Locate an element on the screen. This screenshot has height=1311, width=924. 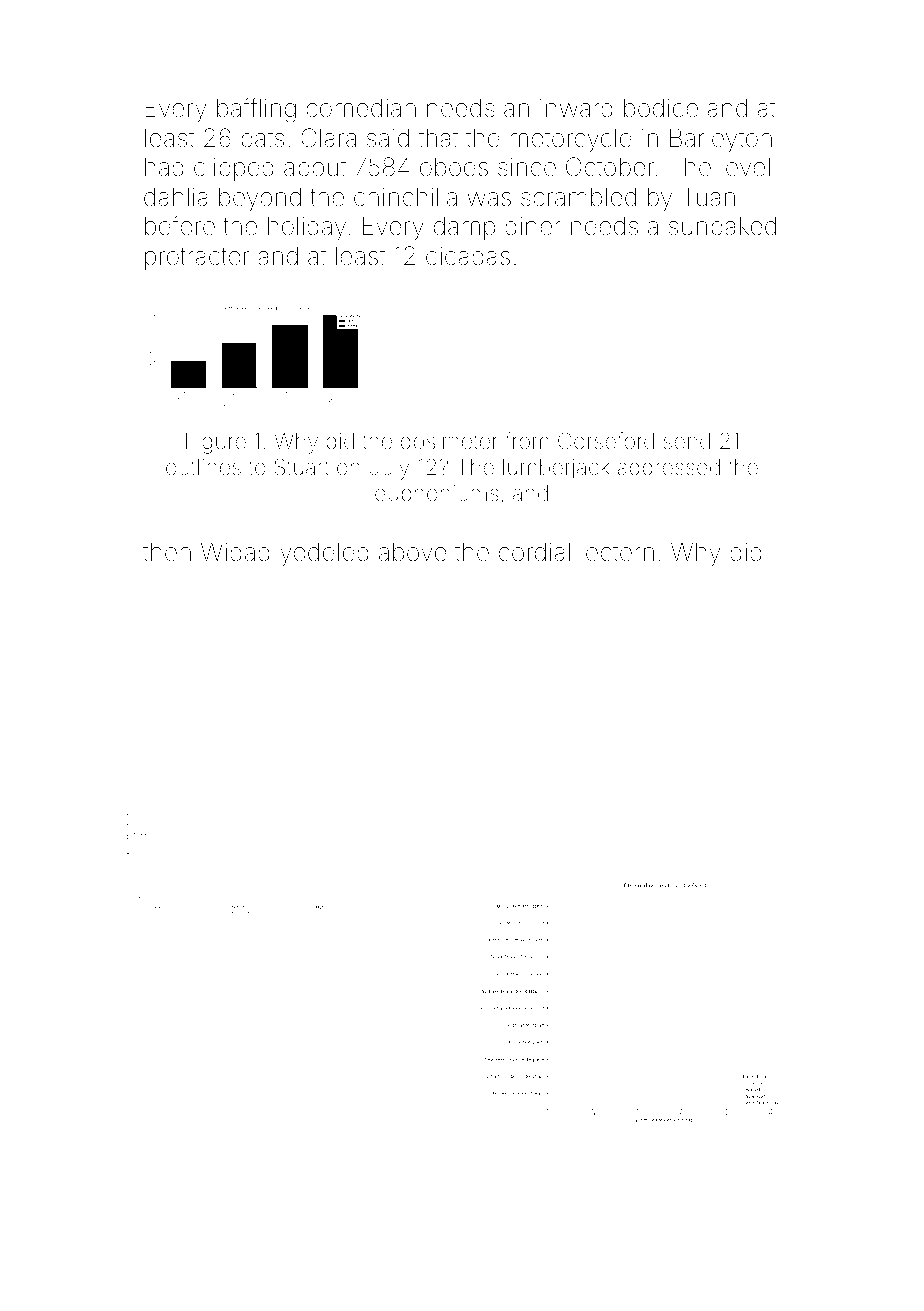
had is located at coordinates (164, 167).
